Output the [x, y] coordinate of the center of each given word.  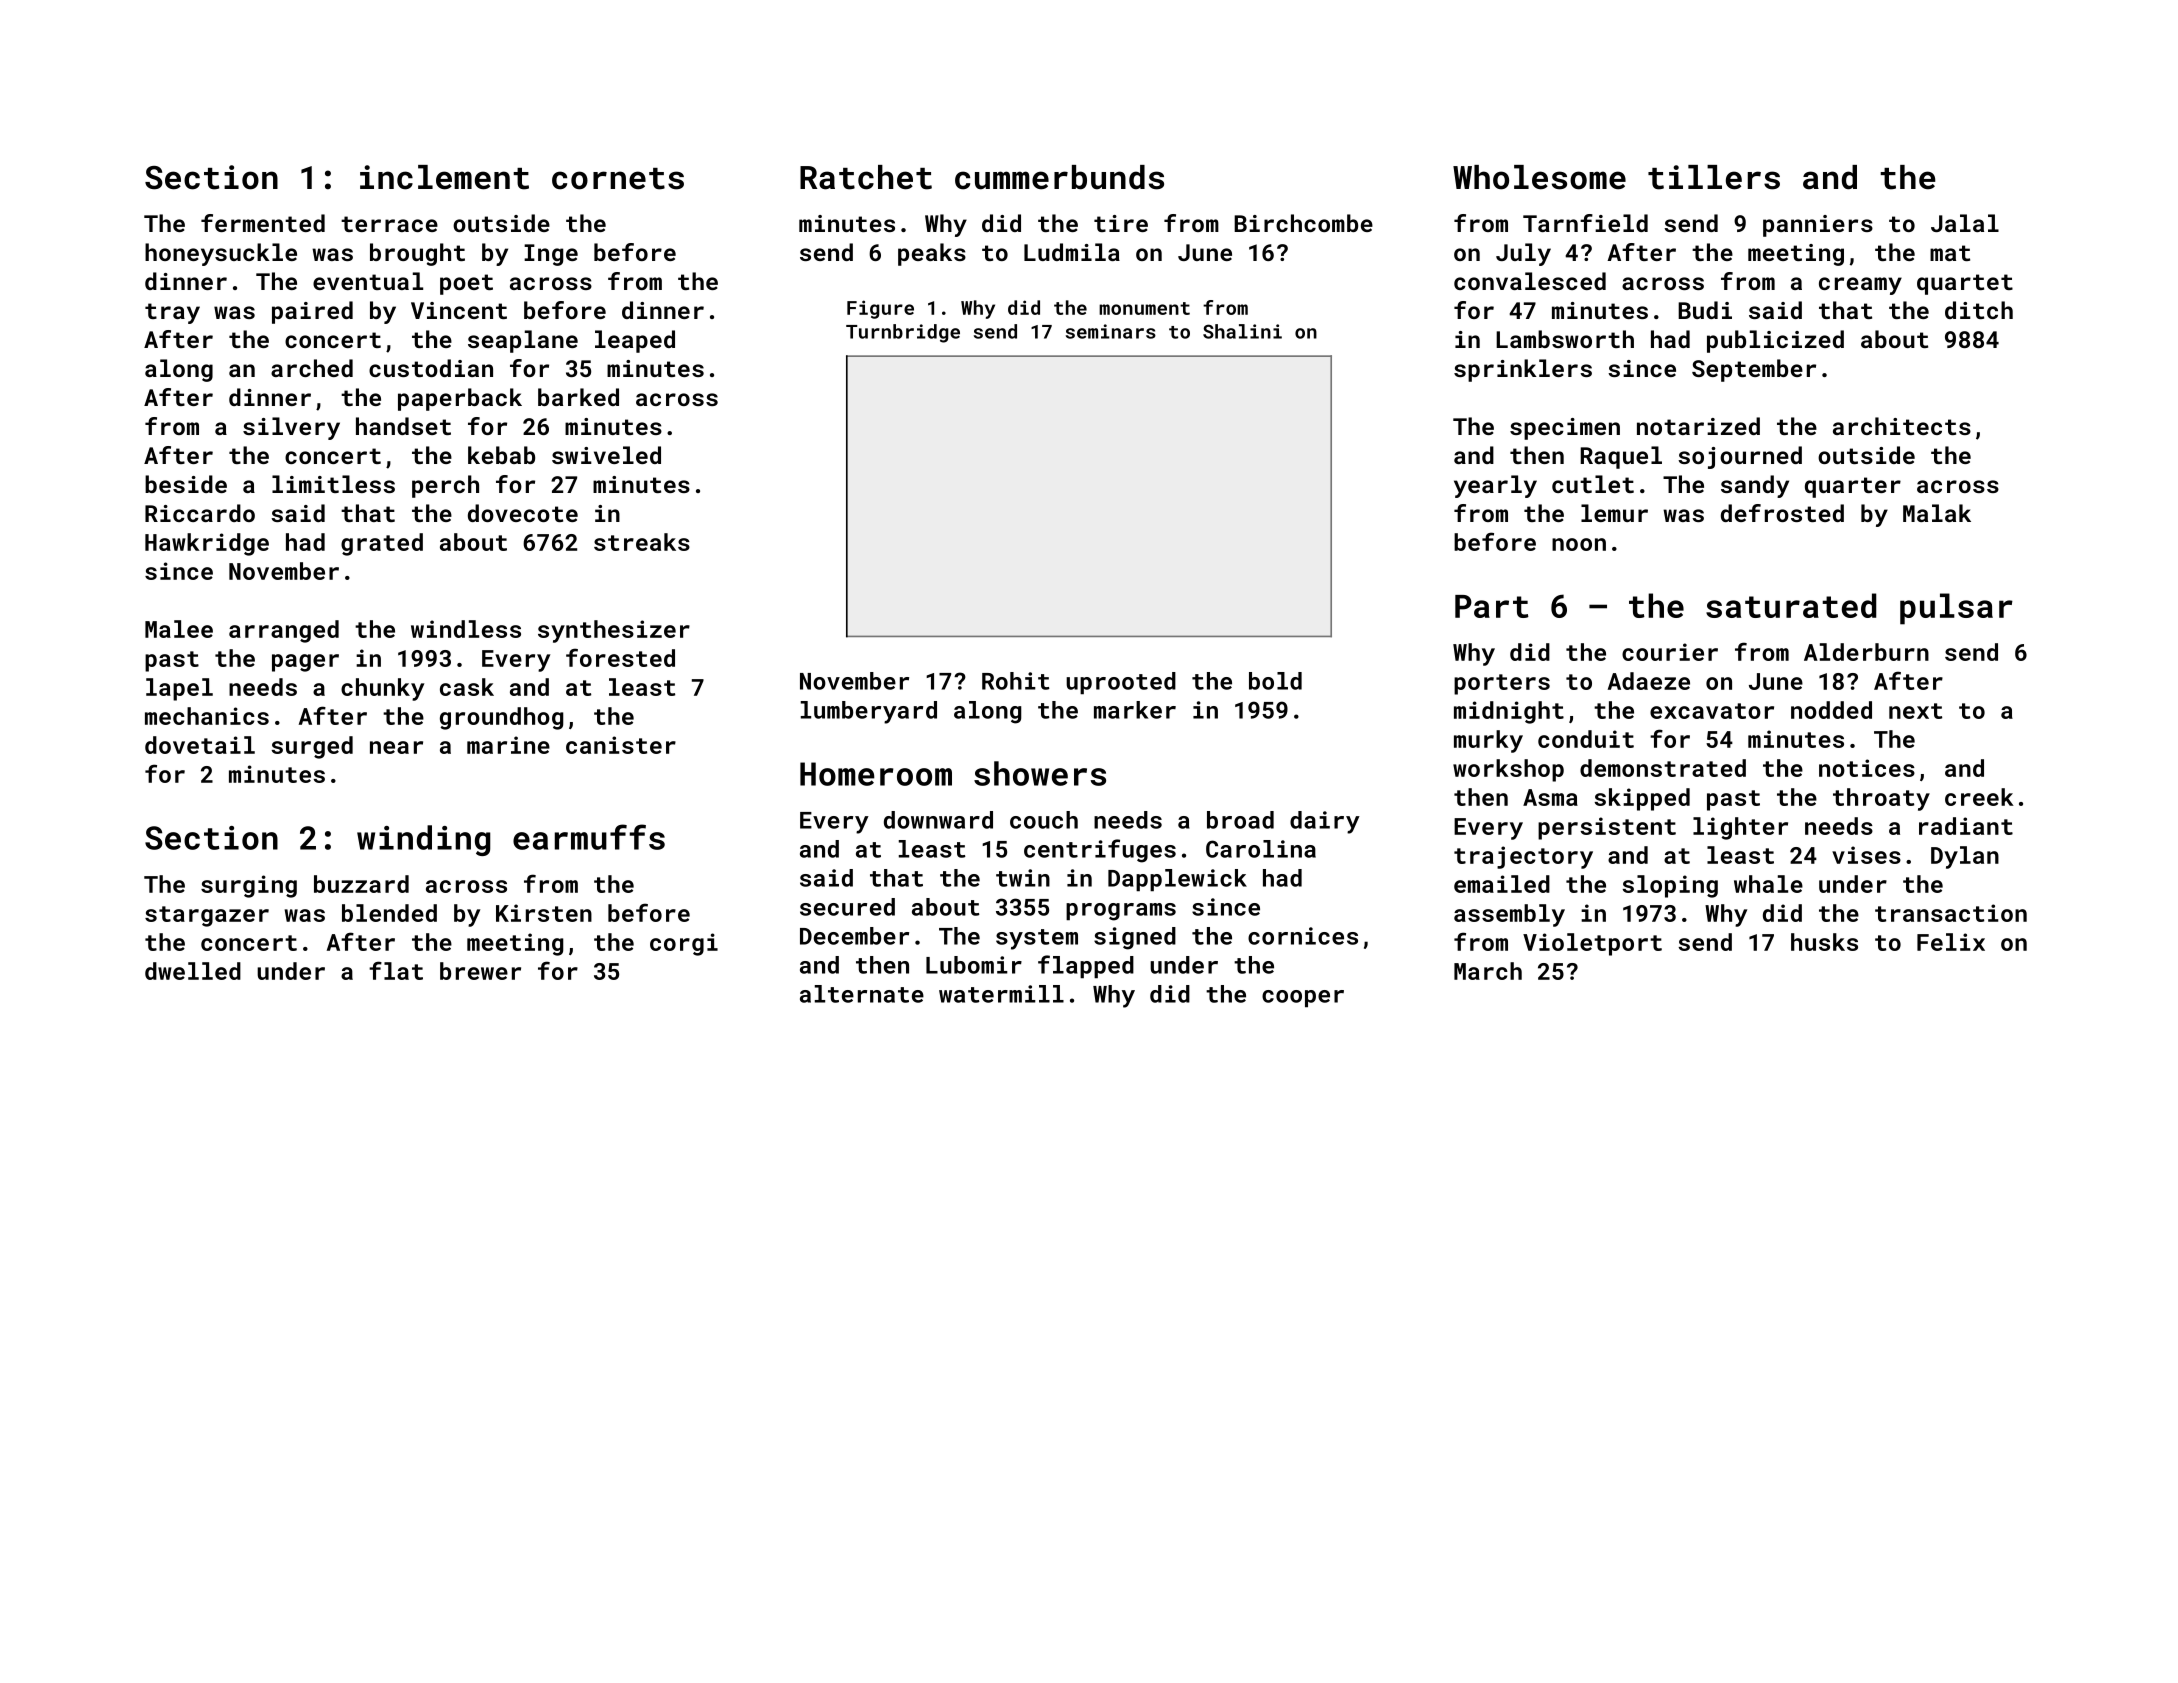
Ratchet [866, 177]
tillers [1714, 177]
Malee [179, 629]
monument [1144, 308]
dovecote [523, 513]
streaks [642, 542]
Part [1492, 606]
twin [1023, 878]
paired [312, 312]
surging [249, 886]
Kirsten [544, 913]
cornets [618, 179]
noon [1579, 544]
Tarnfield [1585, 223]
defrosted [1782, 513]
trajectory [1523, 857]
